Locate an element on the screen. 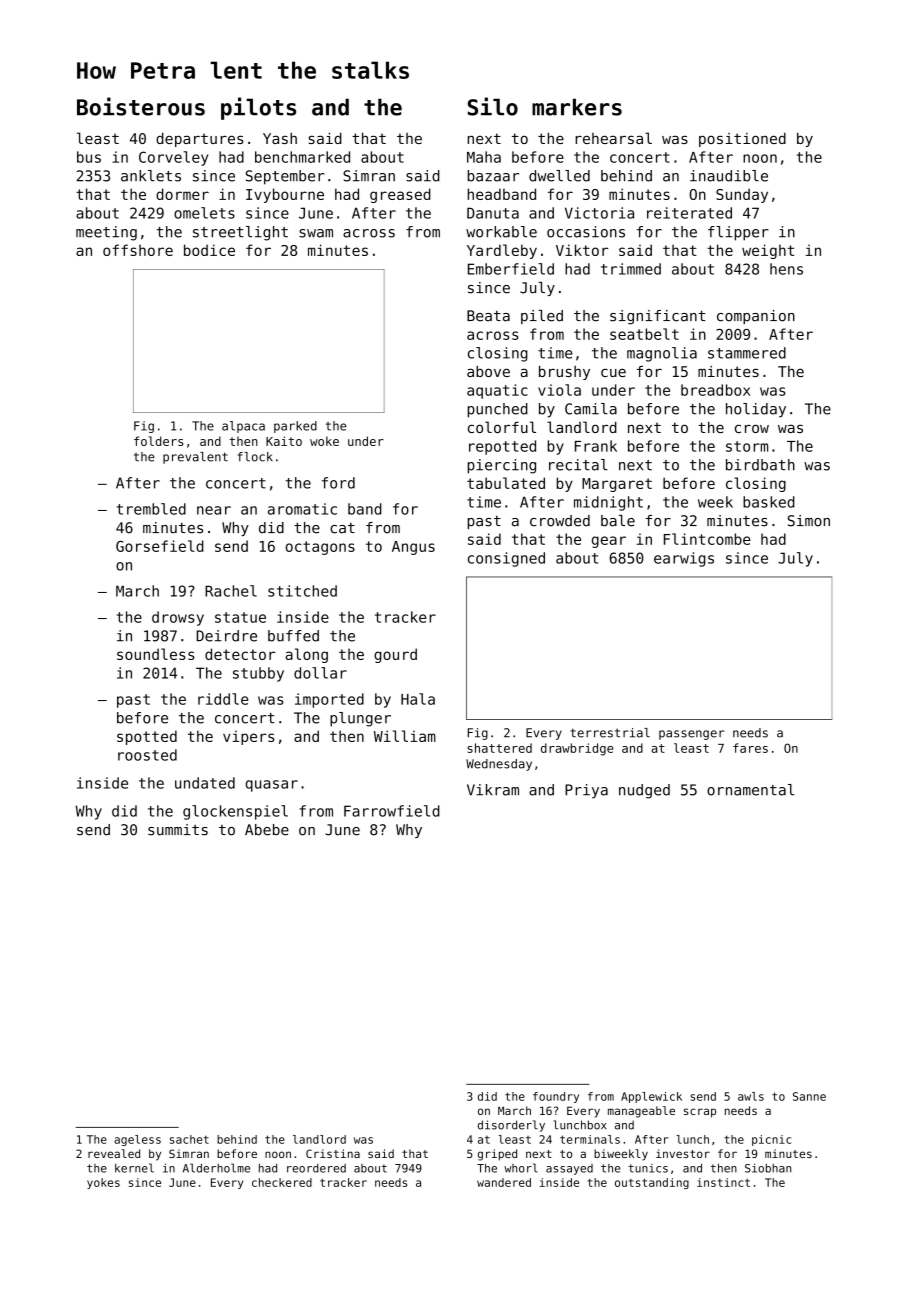 The image size is (908, 1316). folders is located at coordinates (158, 441).
